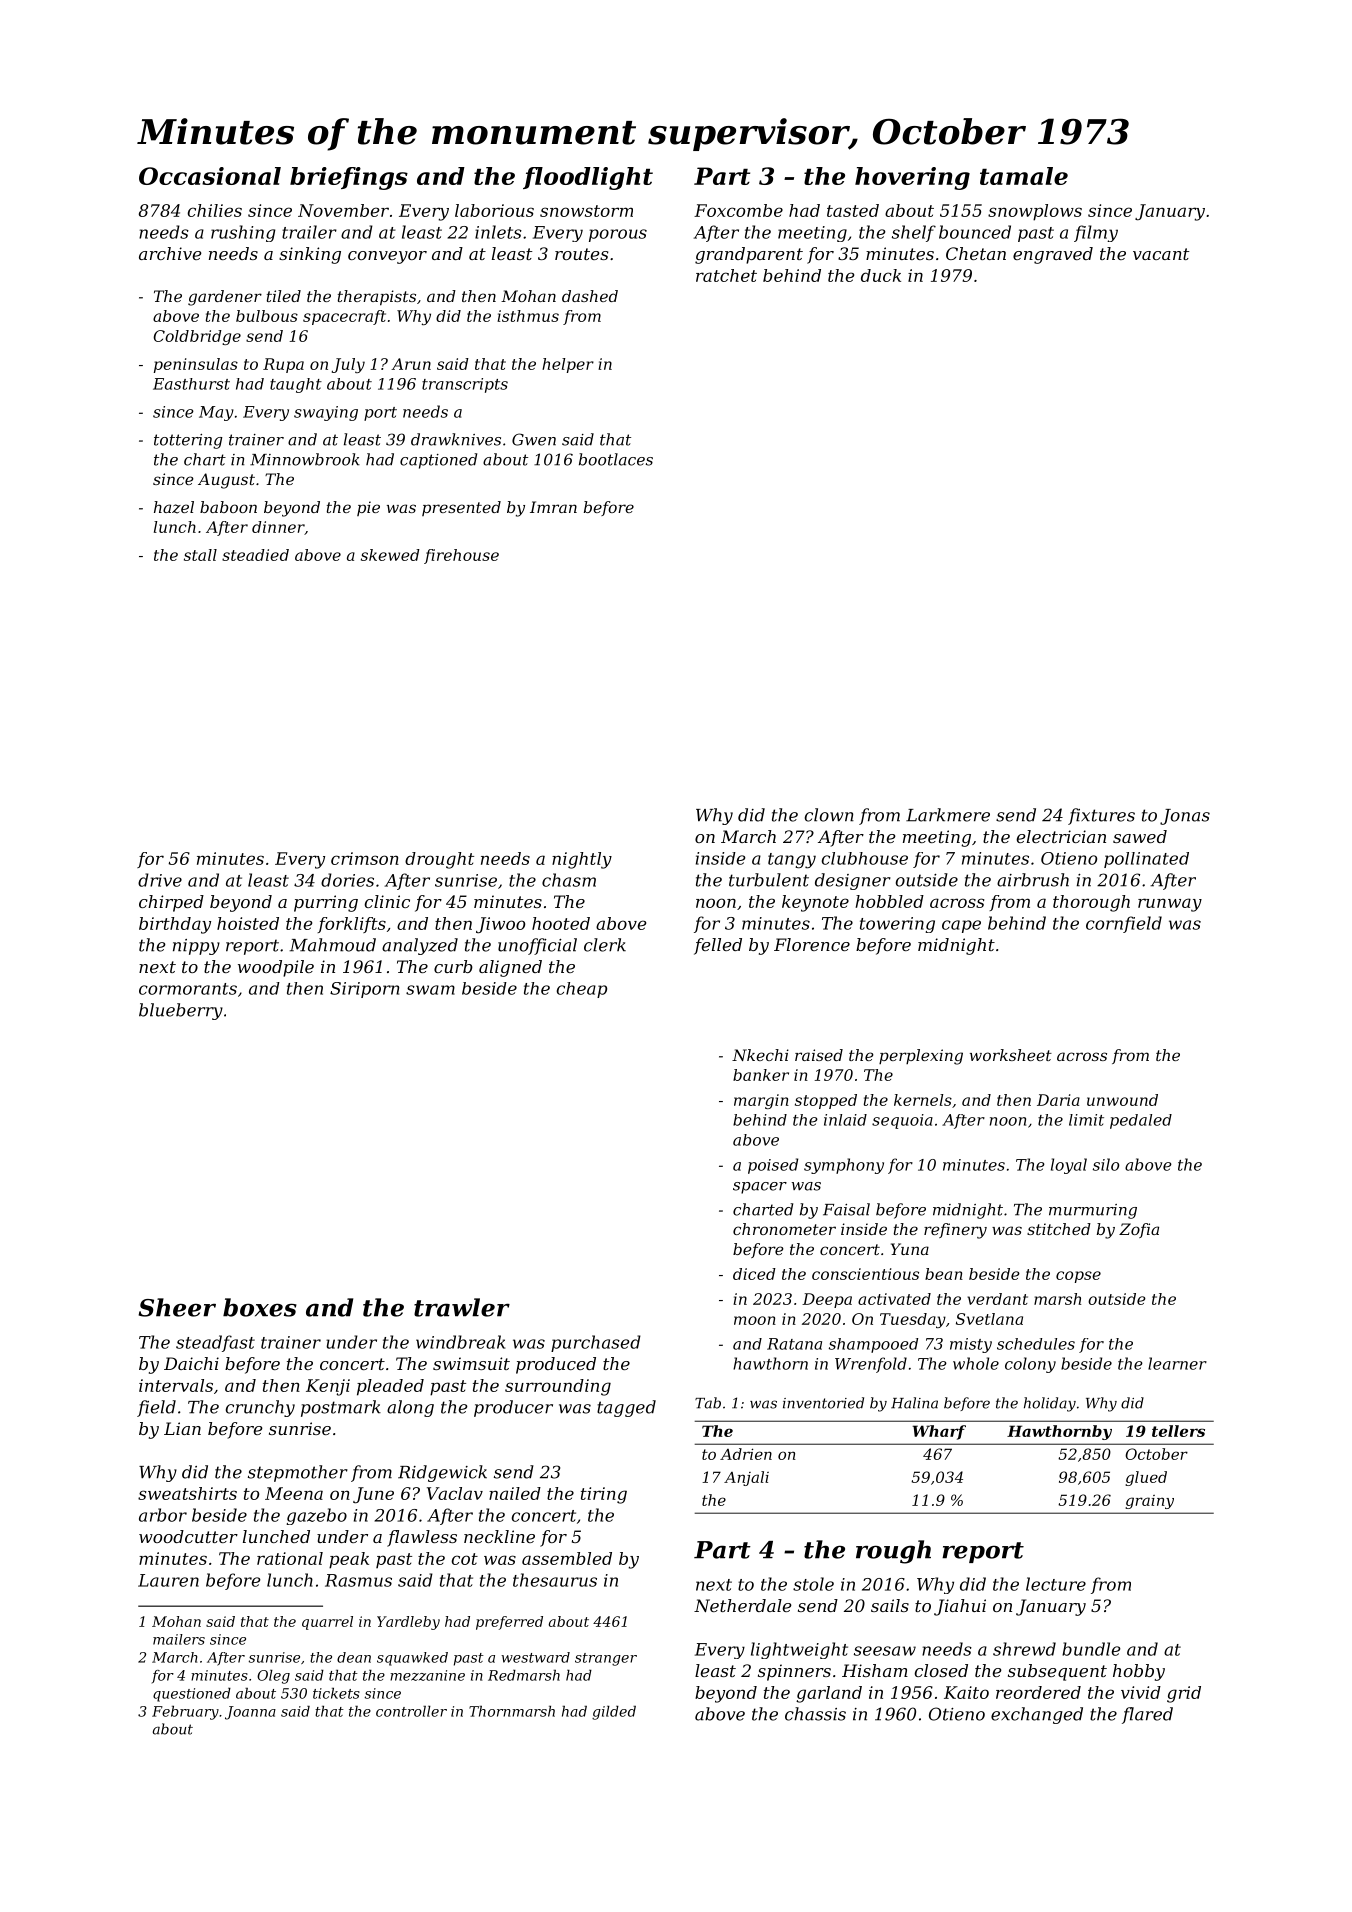 The image size is (1352, 1912). What do you see at coordinates (948, 815) in the screenshot?
I see `Larkmere` at bounding box center [948, 815].
